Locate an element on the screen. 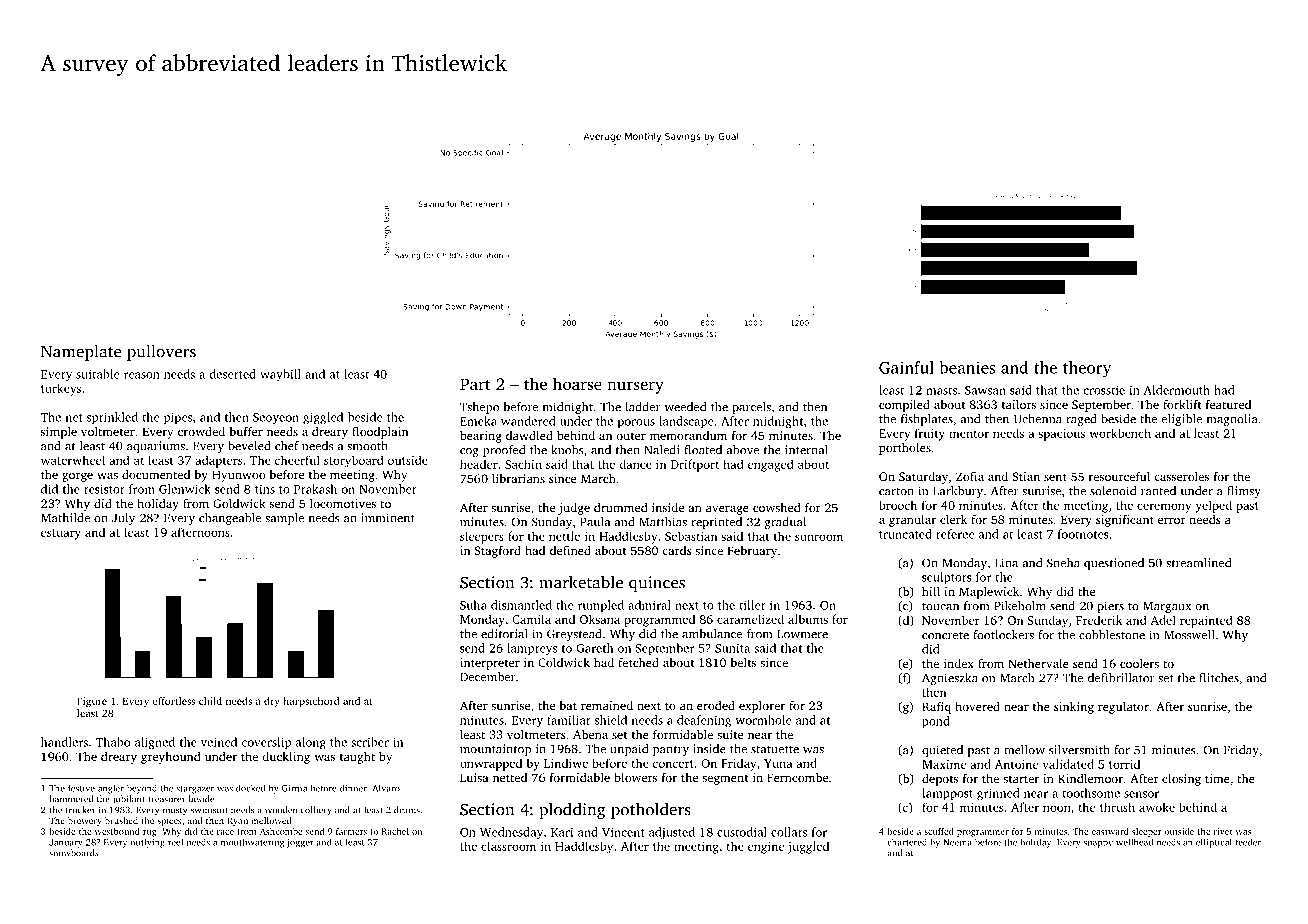  beanies is located at coordinates (967, 367).
